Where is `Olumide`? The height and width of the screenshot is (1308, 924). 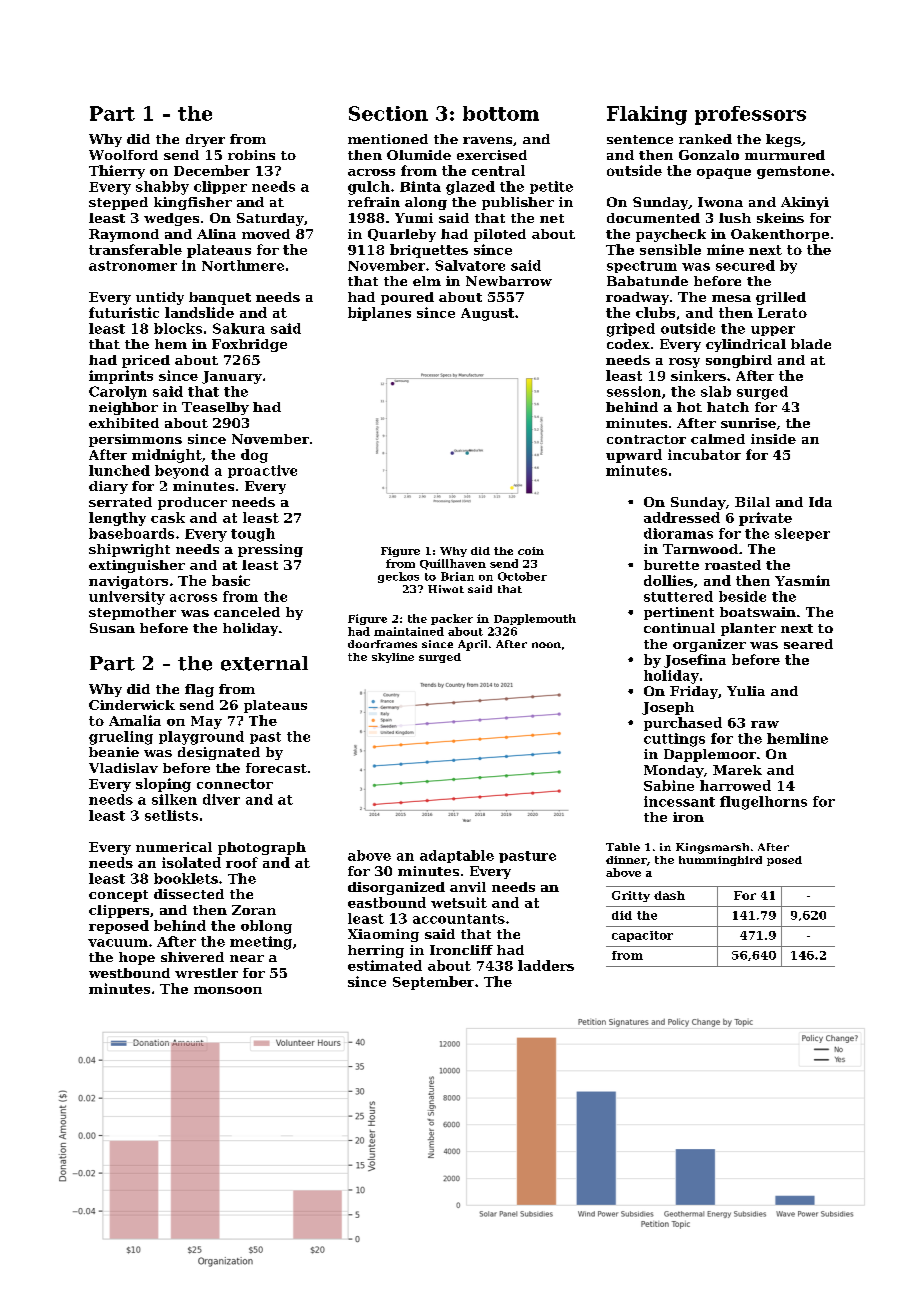 Olumide is located at coordinates (419, 155).
